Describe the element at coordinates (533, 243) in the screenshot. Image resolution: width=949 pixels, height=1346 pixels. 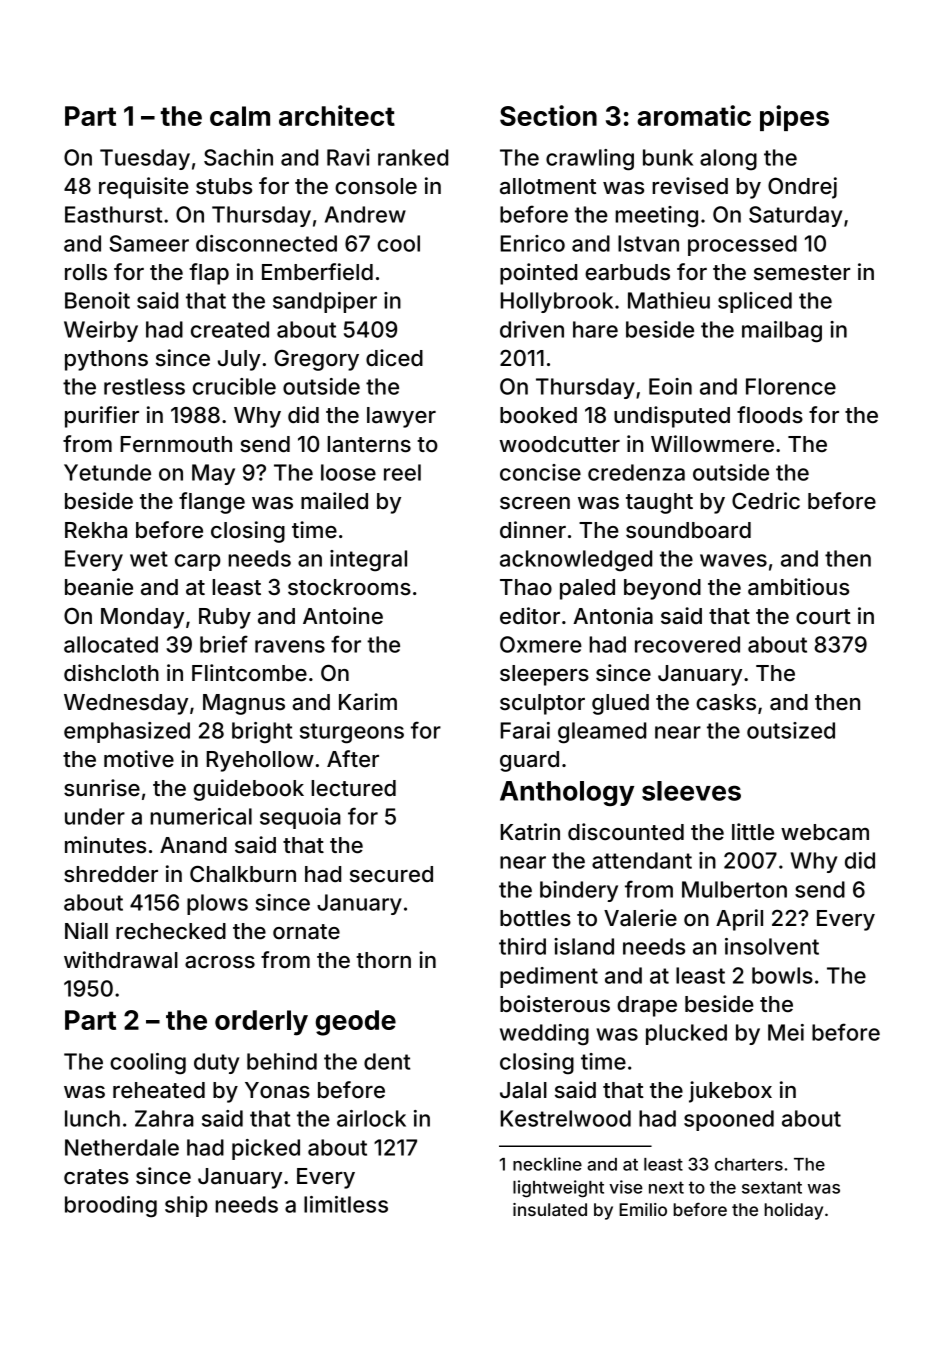
I see `Enrico` at that location.
